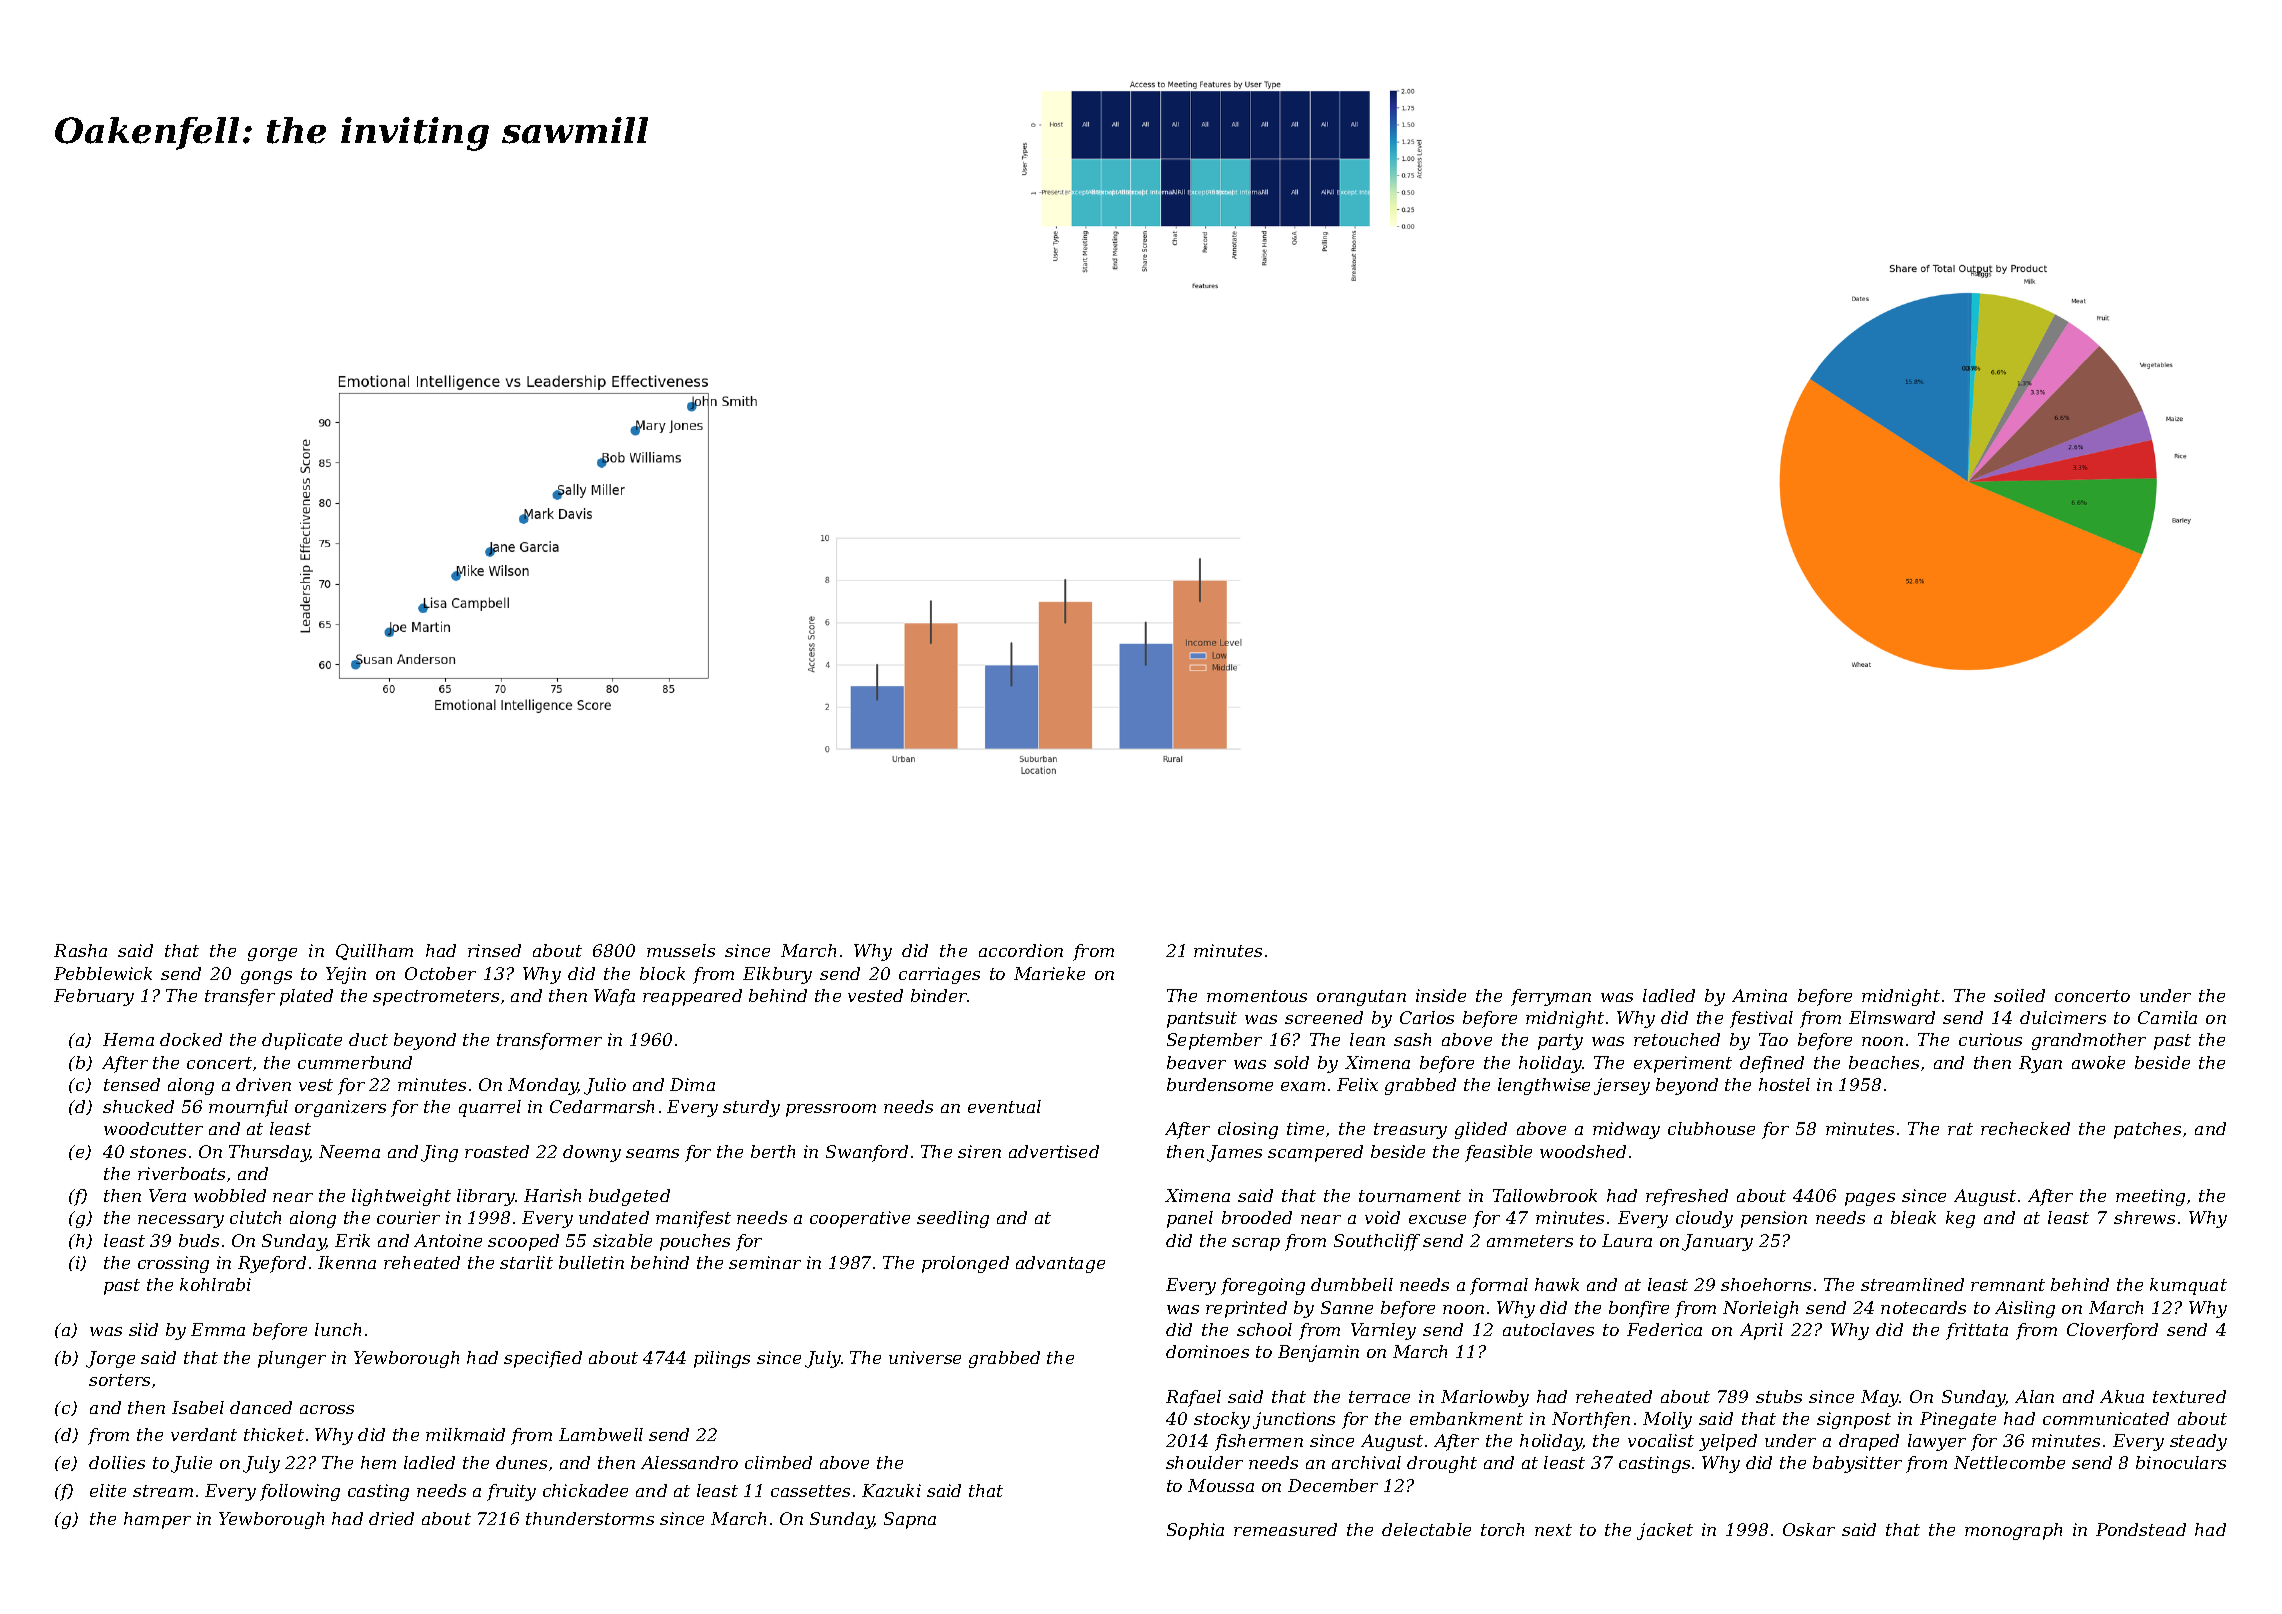  What do you see at coordinates (1060, 1264) in the document?
I see `advantage` at bounding box center [1060, 1264].
